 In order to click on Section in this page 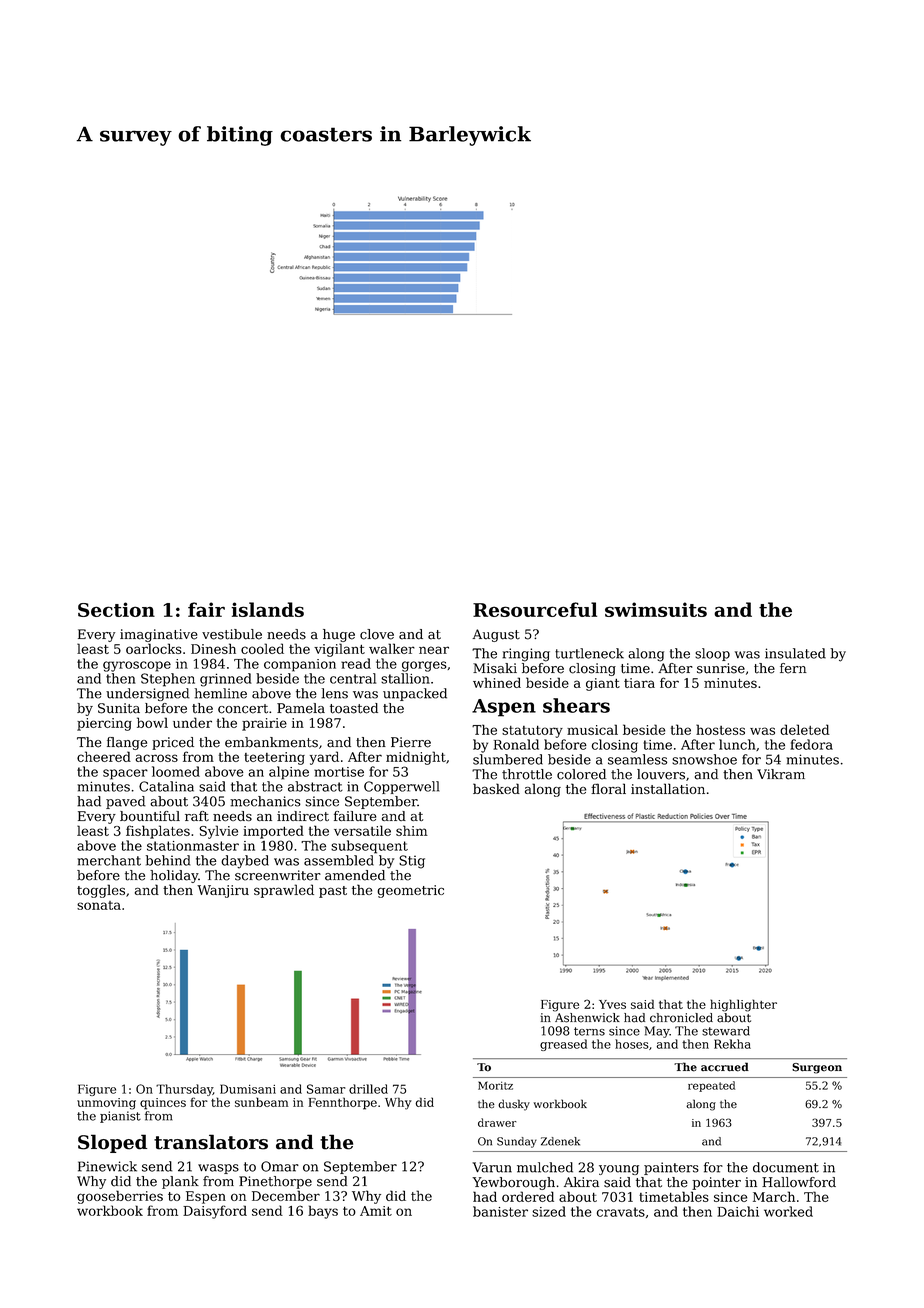, I will do `click(116, 609)`.
